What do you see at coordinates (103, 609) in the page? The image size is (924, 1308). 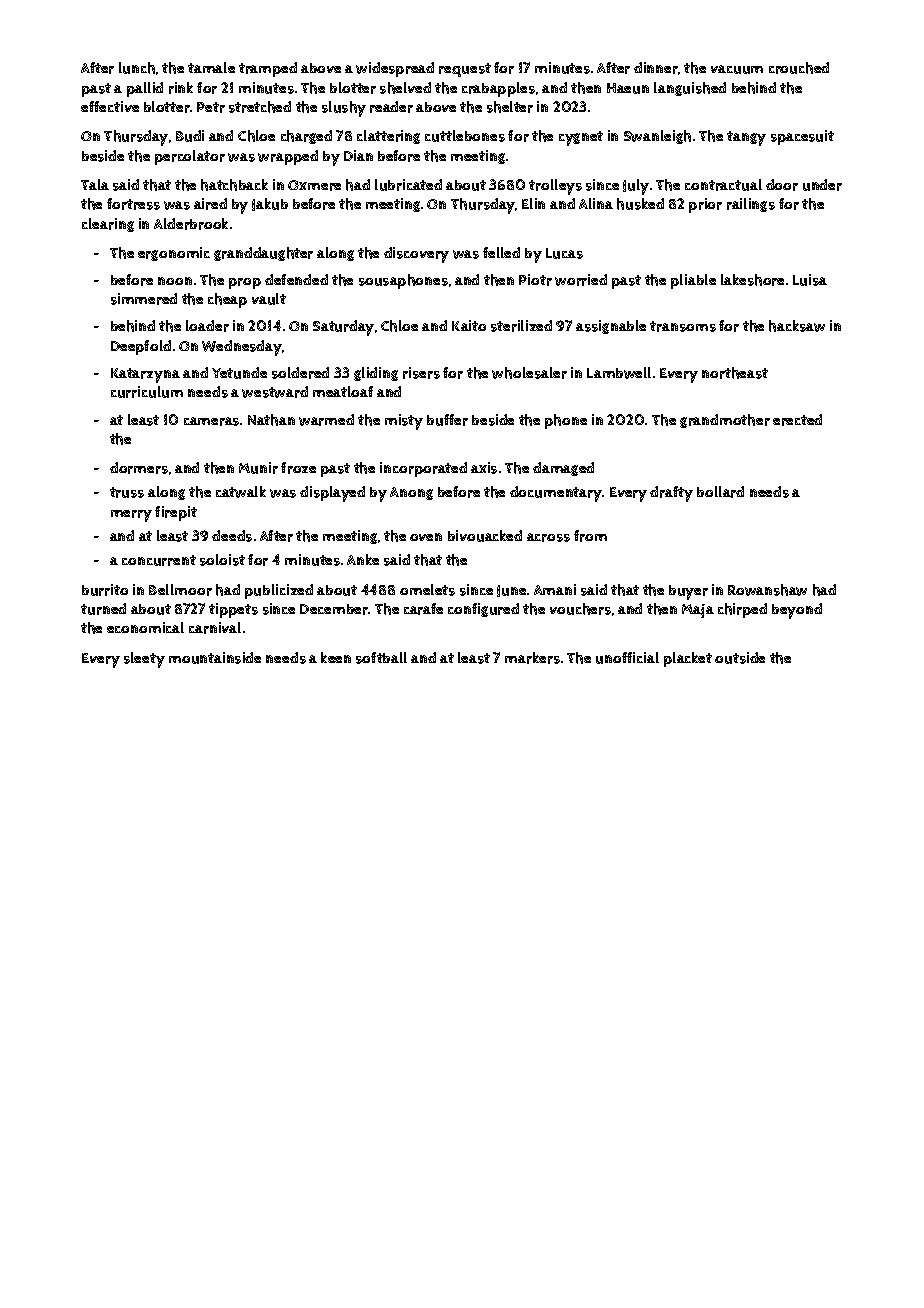 I see `turned` at bounding box center [103, 609].
